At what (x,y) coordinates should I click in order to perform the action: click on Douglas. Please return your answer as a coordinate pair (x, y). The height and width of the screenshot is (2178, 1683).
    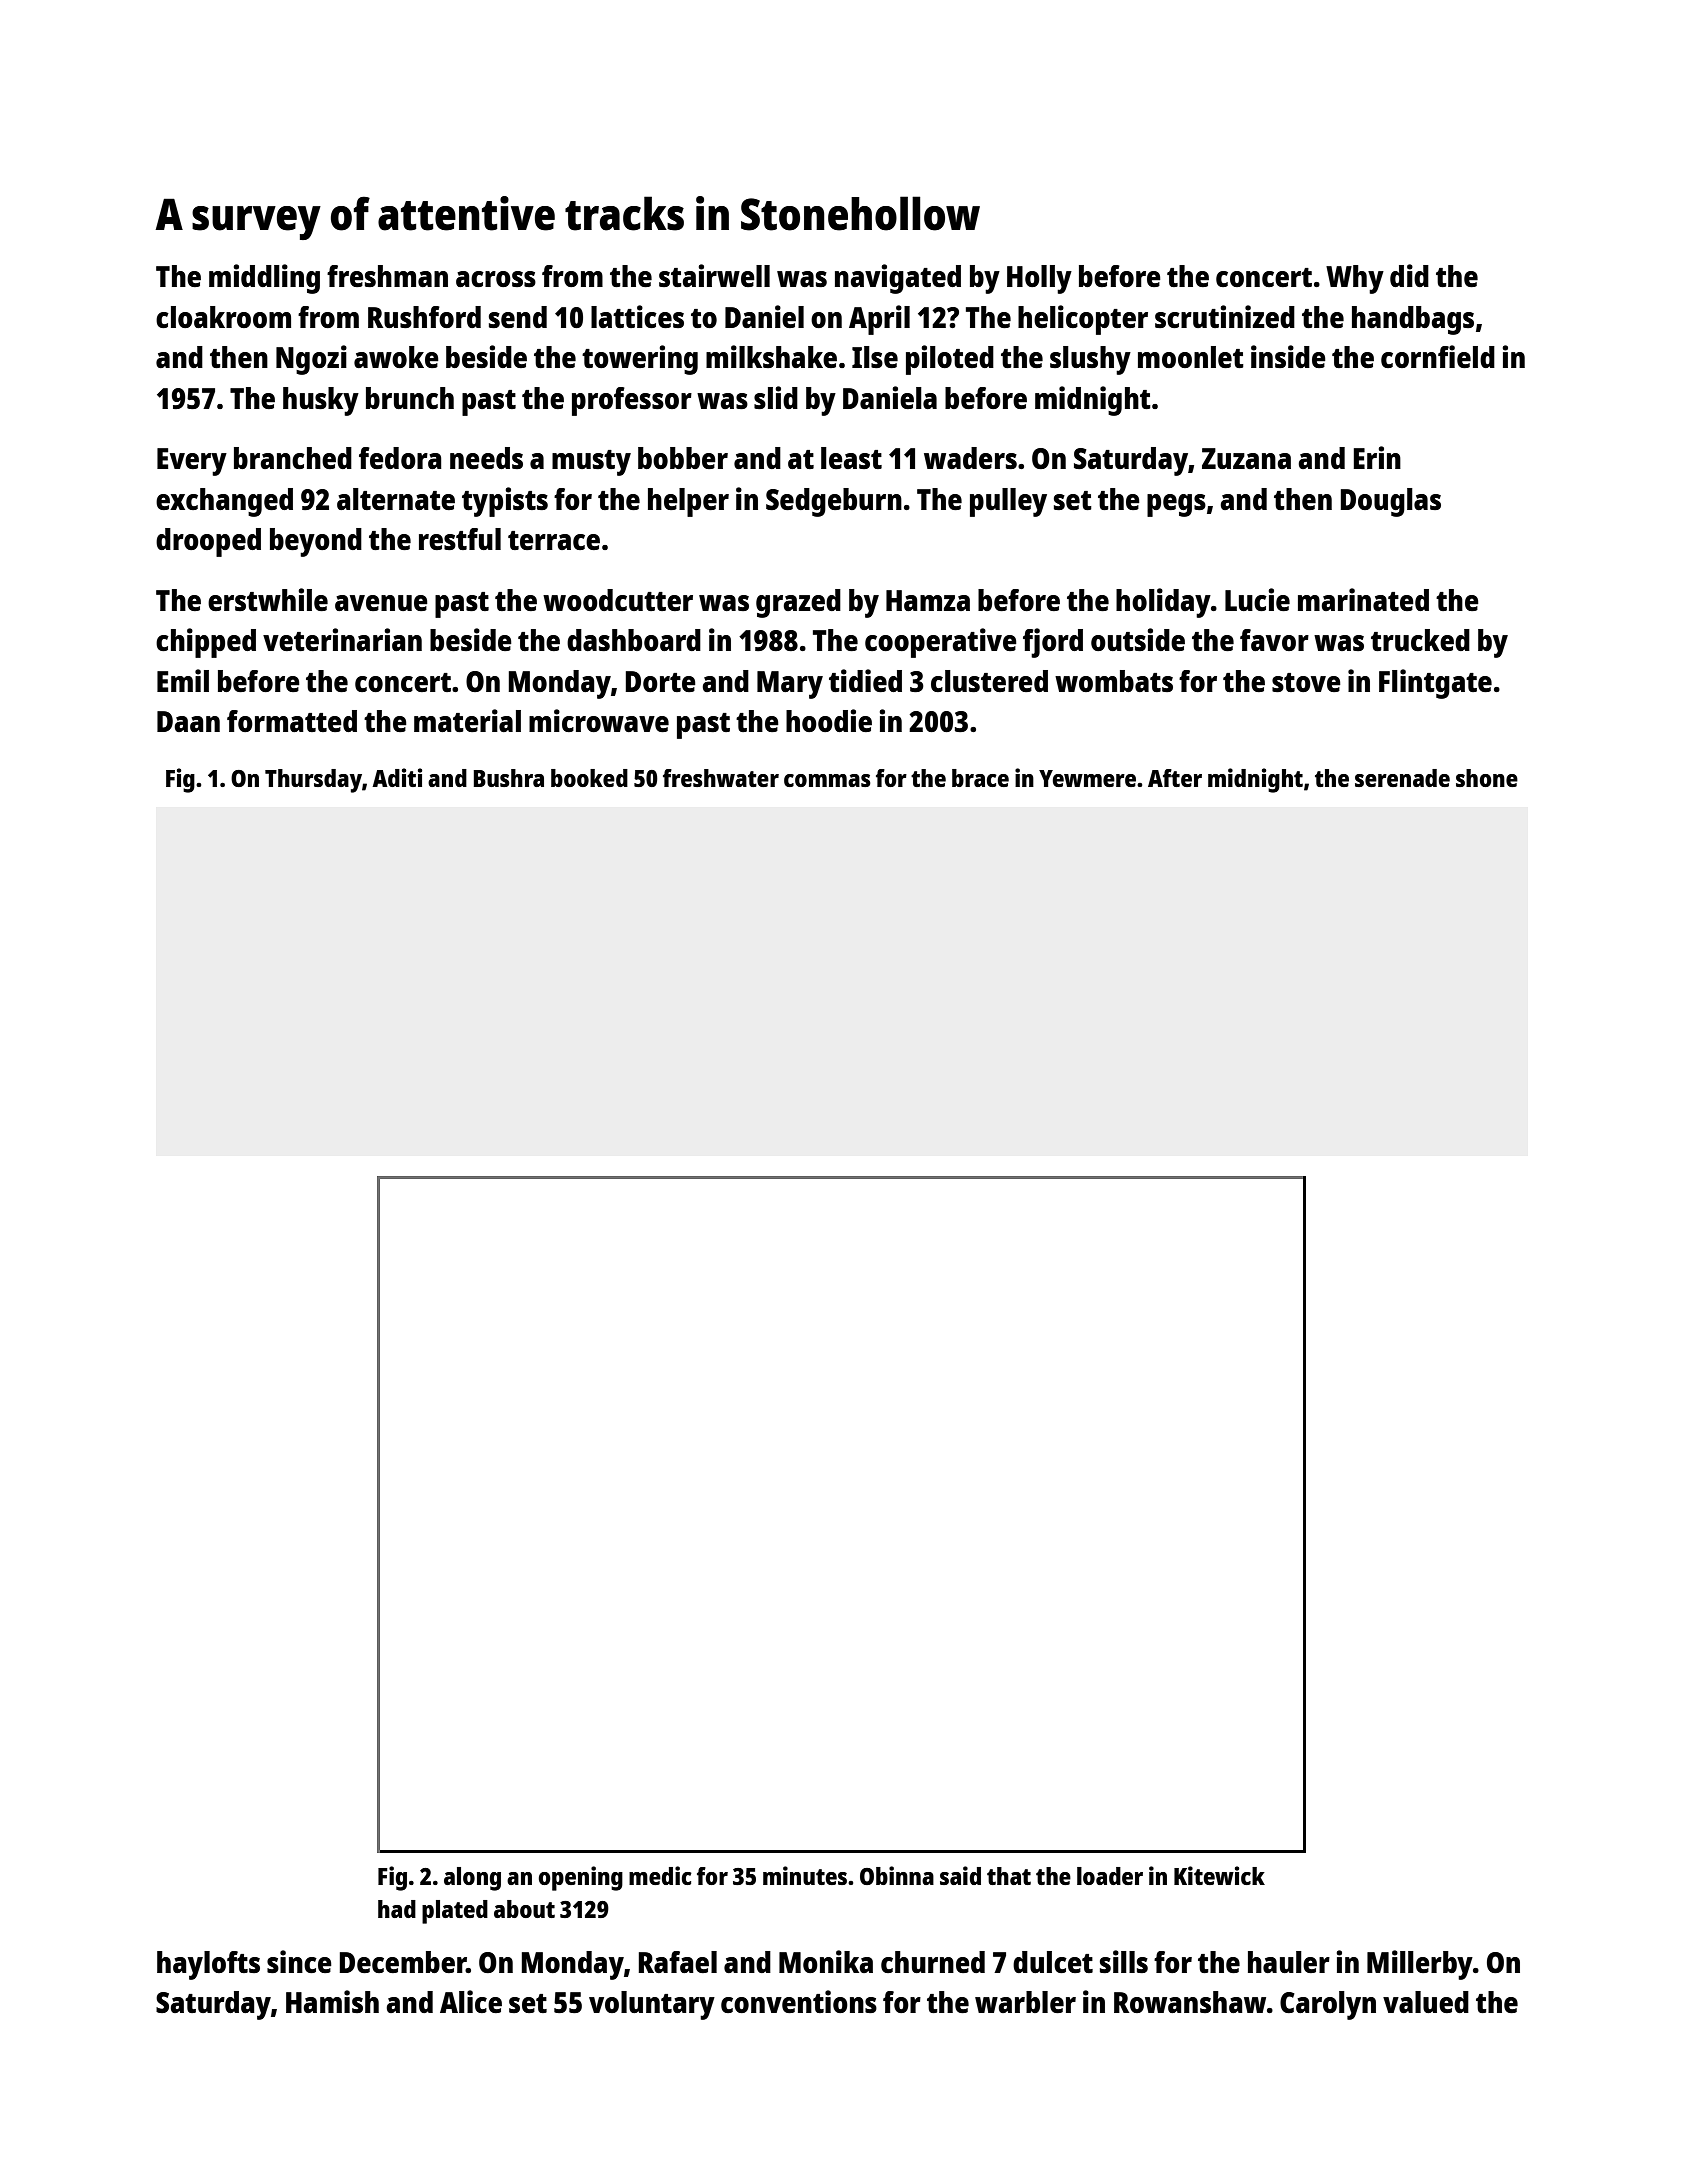
    Looking at the image, I should click on (1390, 502).
